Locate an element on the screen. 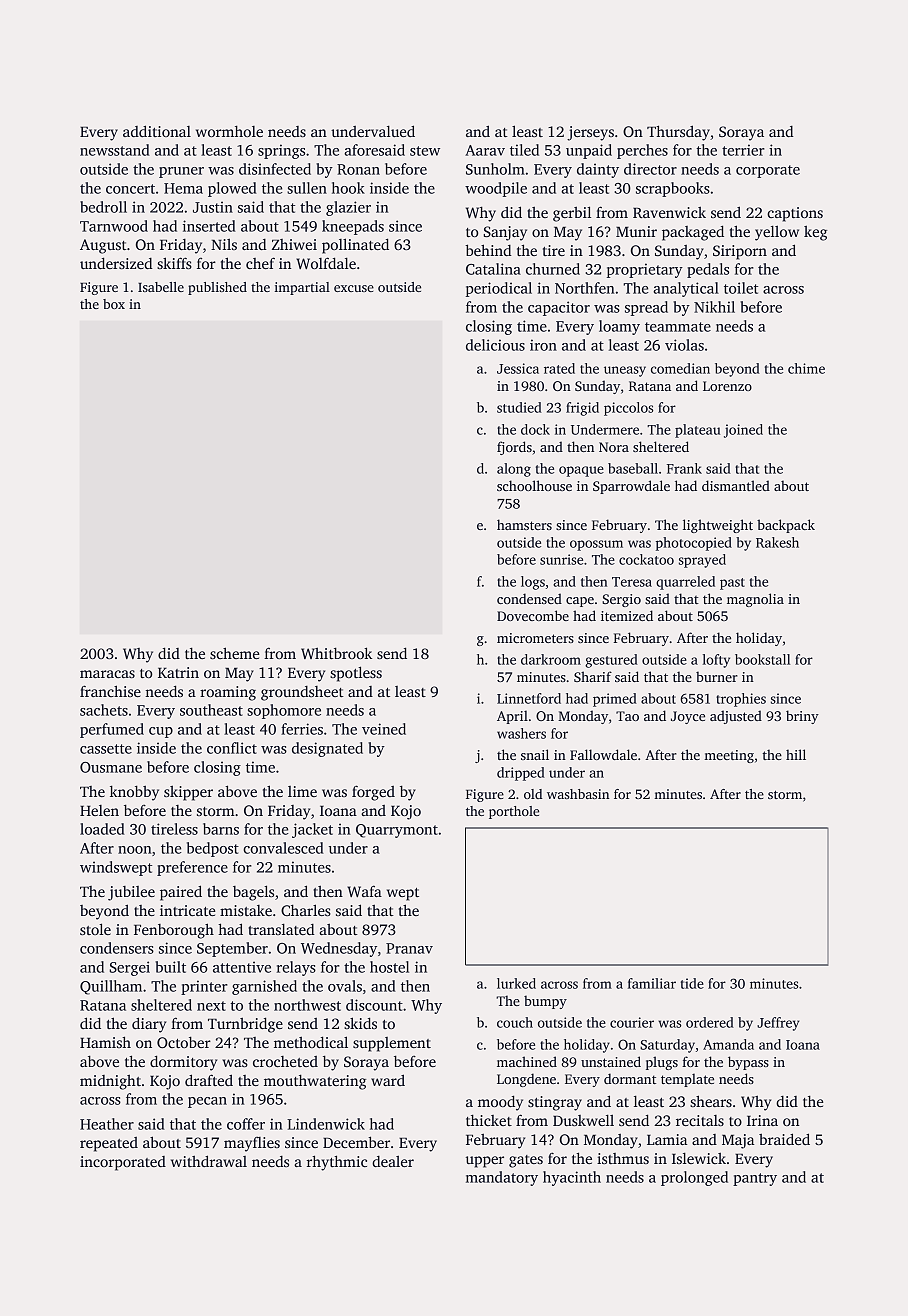 Image resolution: width=908 pixels, height=1316 pixels. newsstand is located at coordinates (115, 150).
